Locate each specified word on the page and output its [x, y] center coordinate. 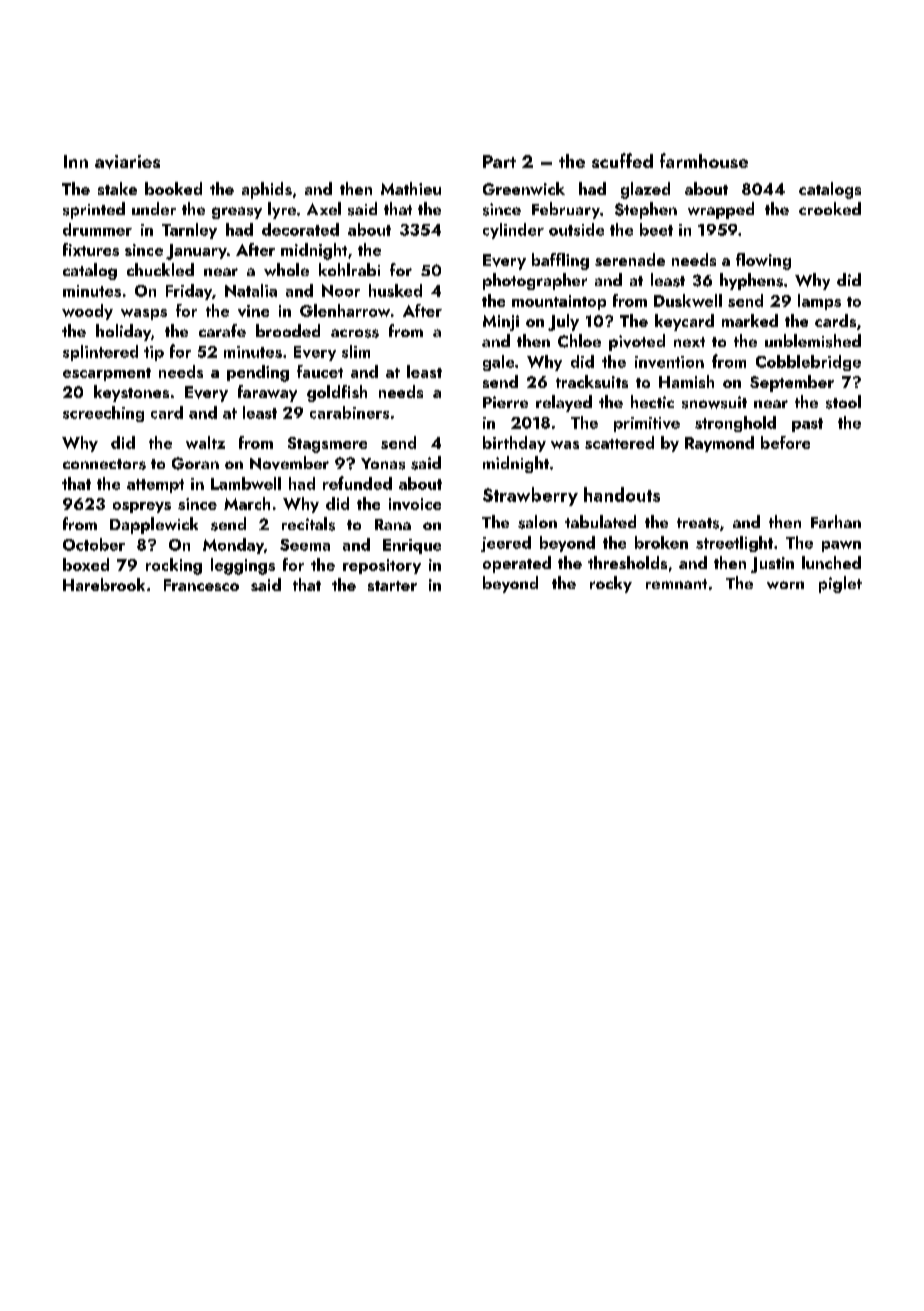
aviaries [127, 162]
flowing [763, 261]
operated [517, 564]
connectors [104, 464]
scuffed [622, 160]
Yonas [383, 464]
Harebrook [104, 584]
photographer [535, 281]
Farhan [836, 521]
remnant [676, 584]
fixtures [91, 249]
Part [499, 161]
